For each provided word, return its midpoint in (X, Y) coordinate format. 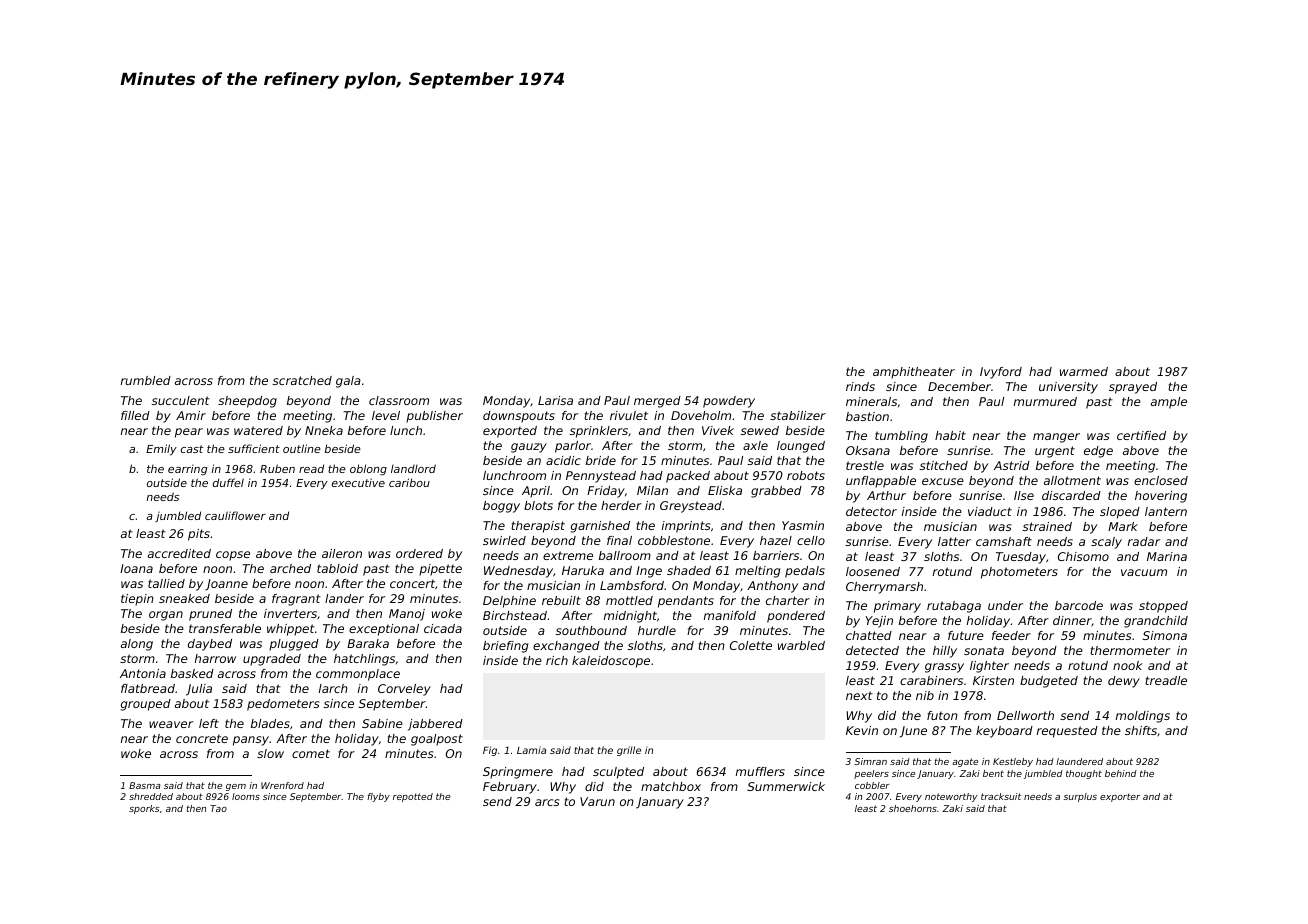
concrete (202, 738)
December (959, 386)
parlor (573, 447)
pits (199, 535)
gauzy (529, 448)
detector (871, 511)
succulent (181, 400)
